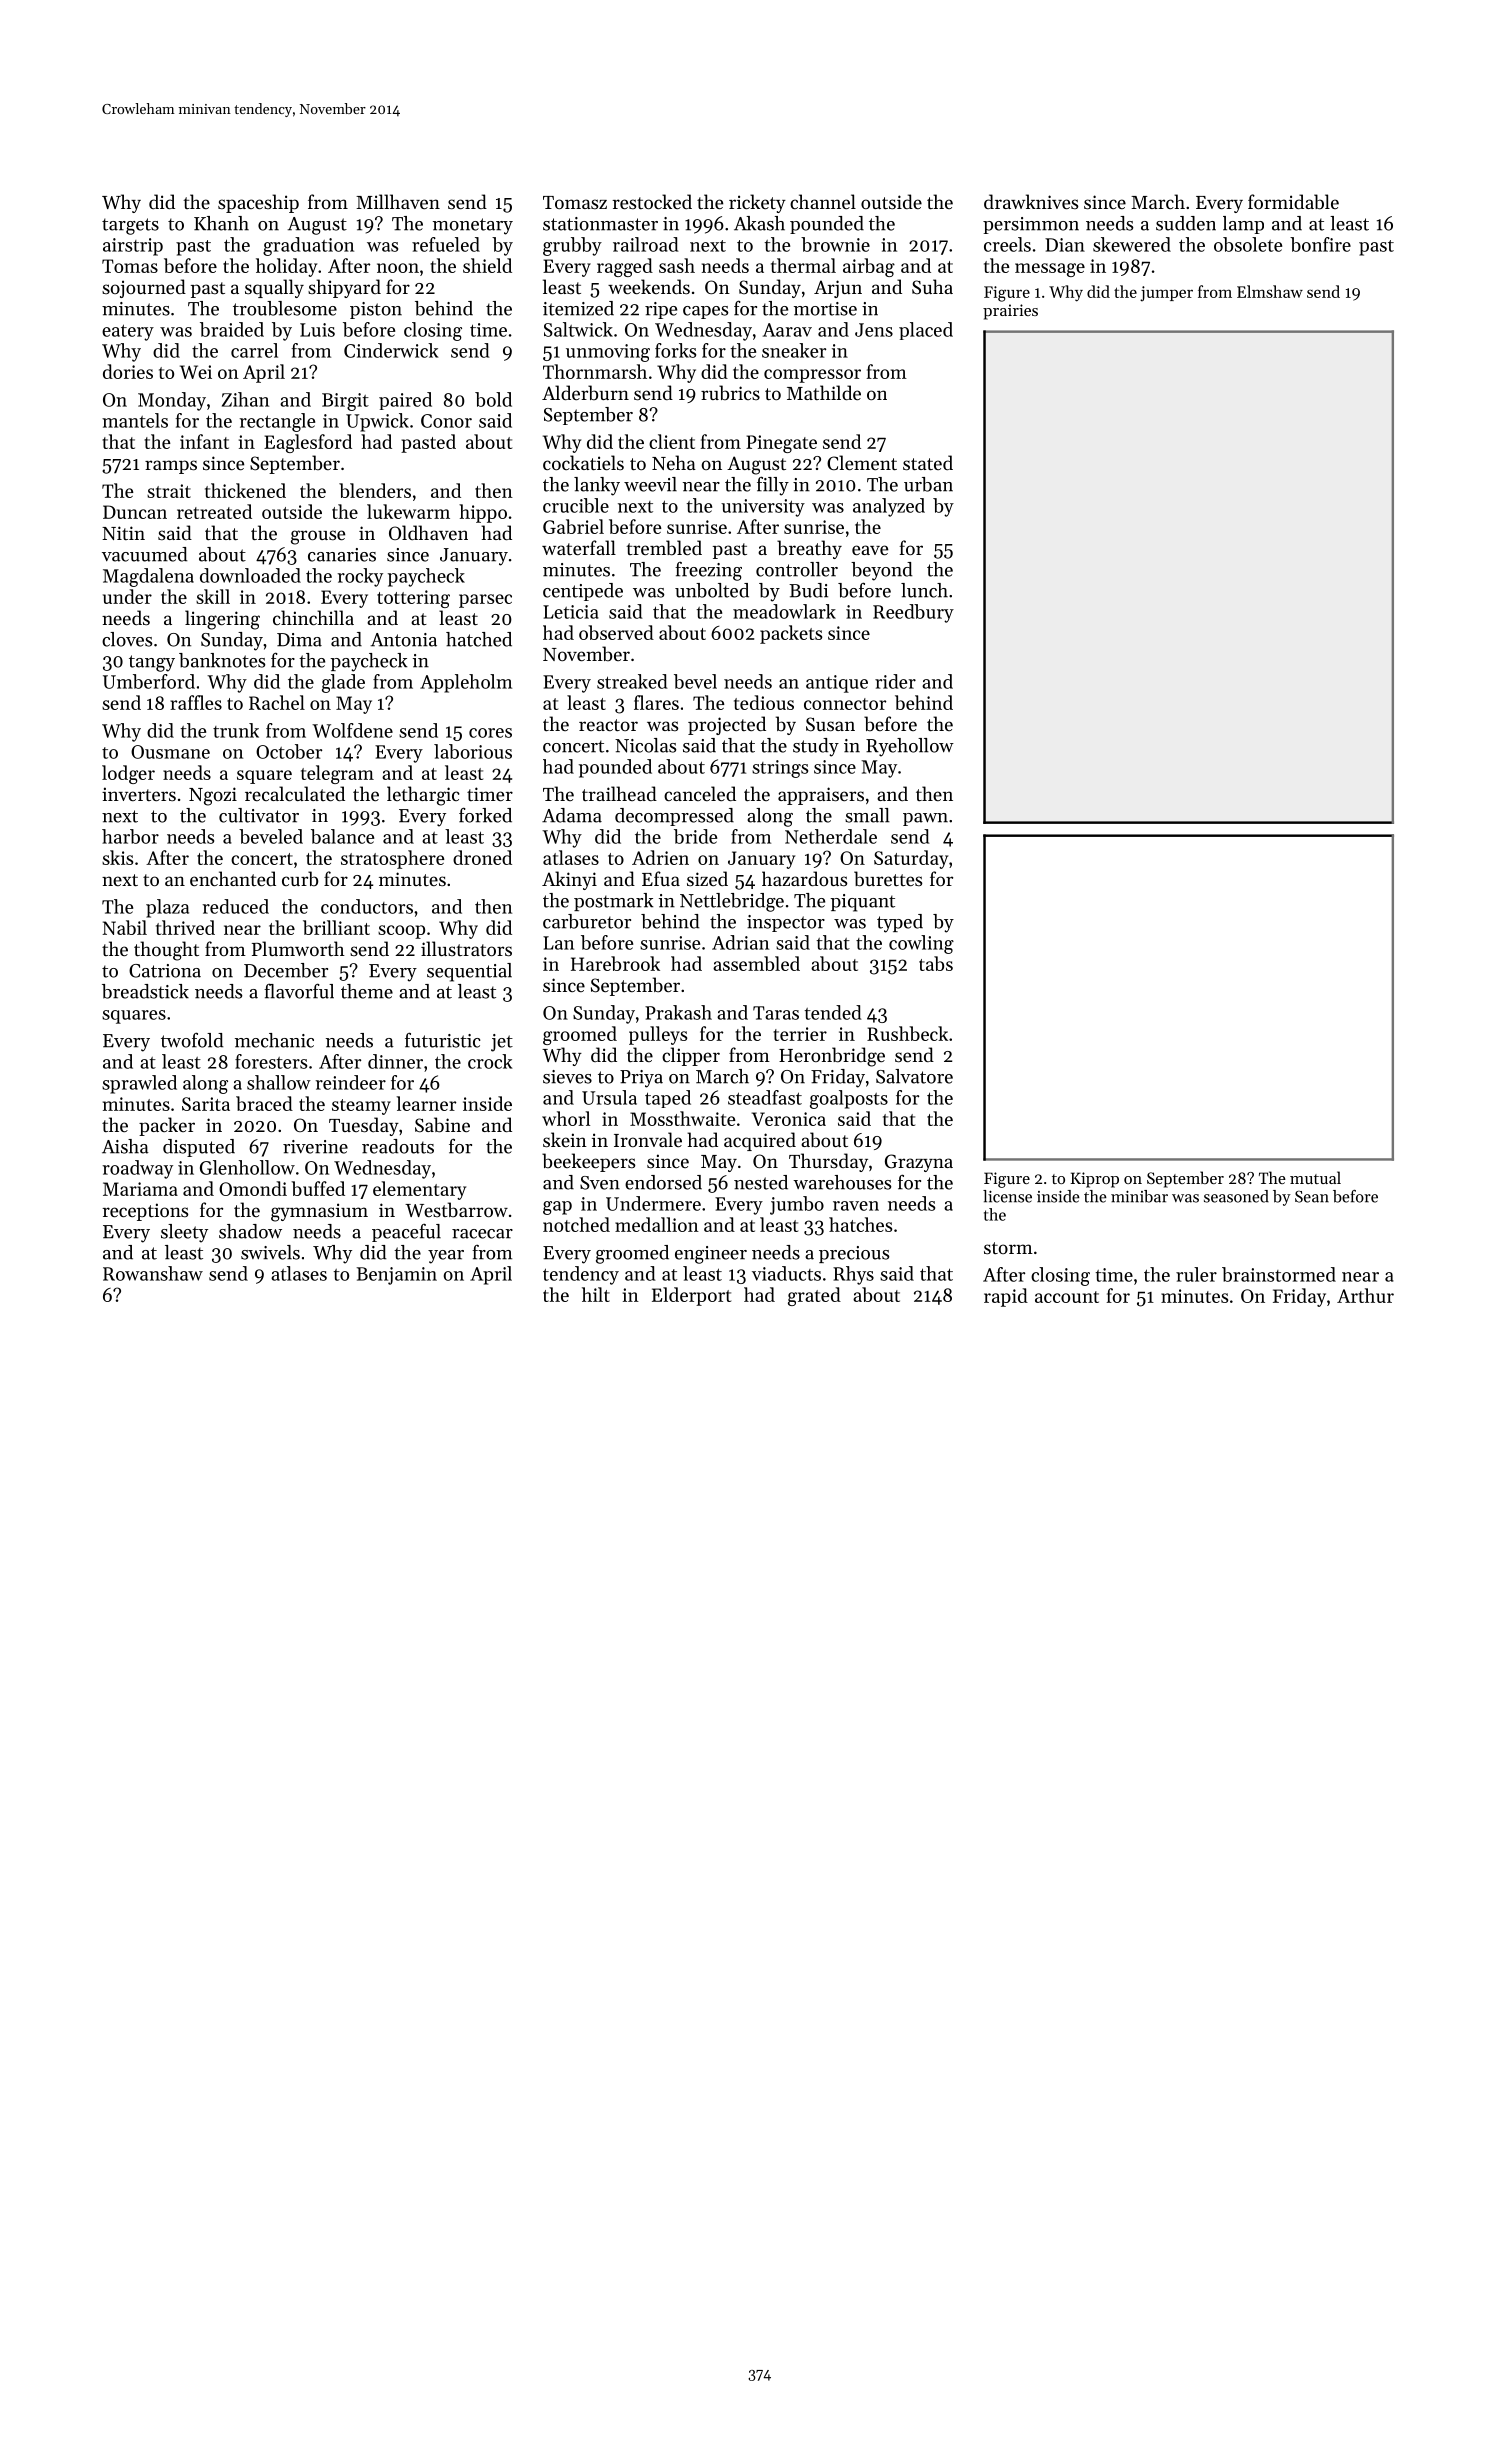 This image has width=1496, height=2464. Describe the element at coordinates (352, 730) in the image. I see `Wolfdene` at that location.
